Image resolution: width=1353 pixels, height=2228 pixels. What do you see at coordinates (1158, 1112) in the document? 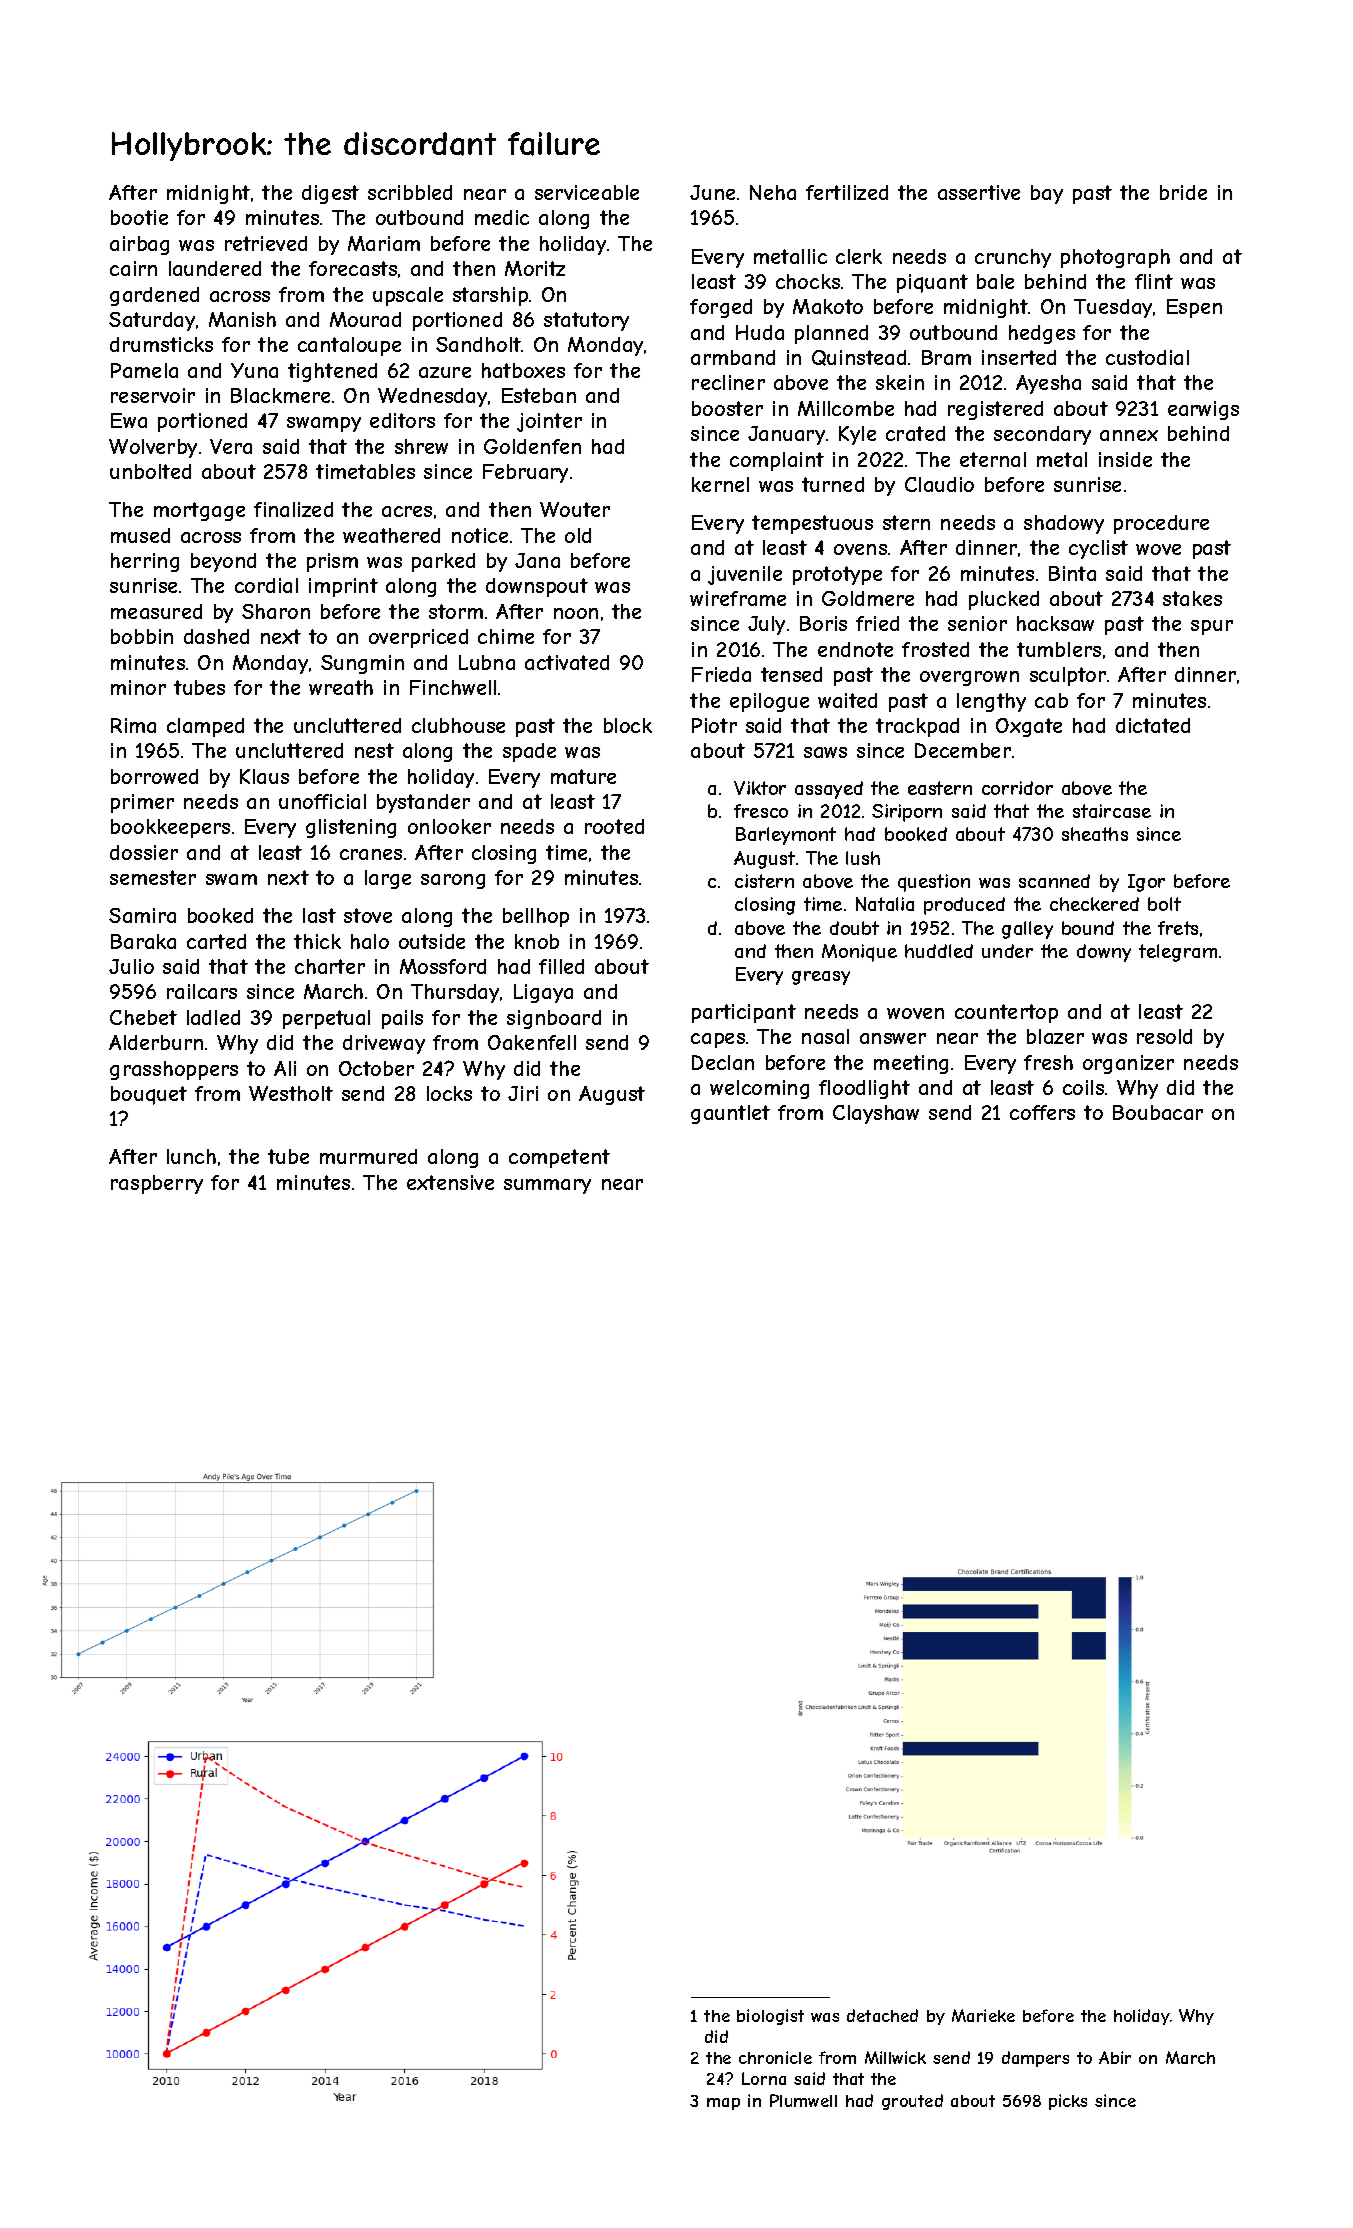
I see `Boubacar` at bounding box center [1158, 1112].
